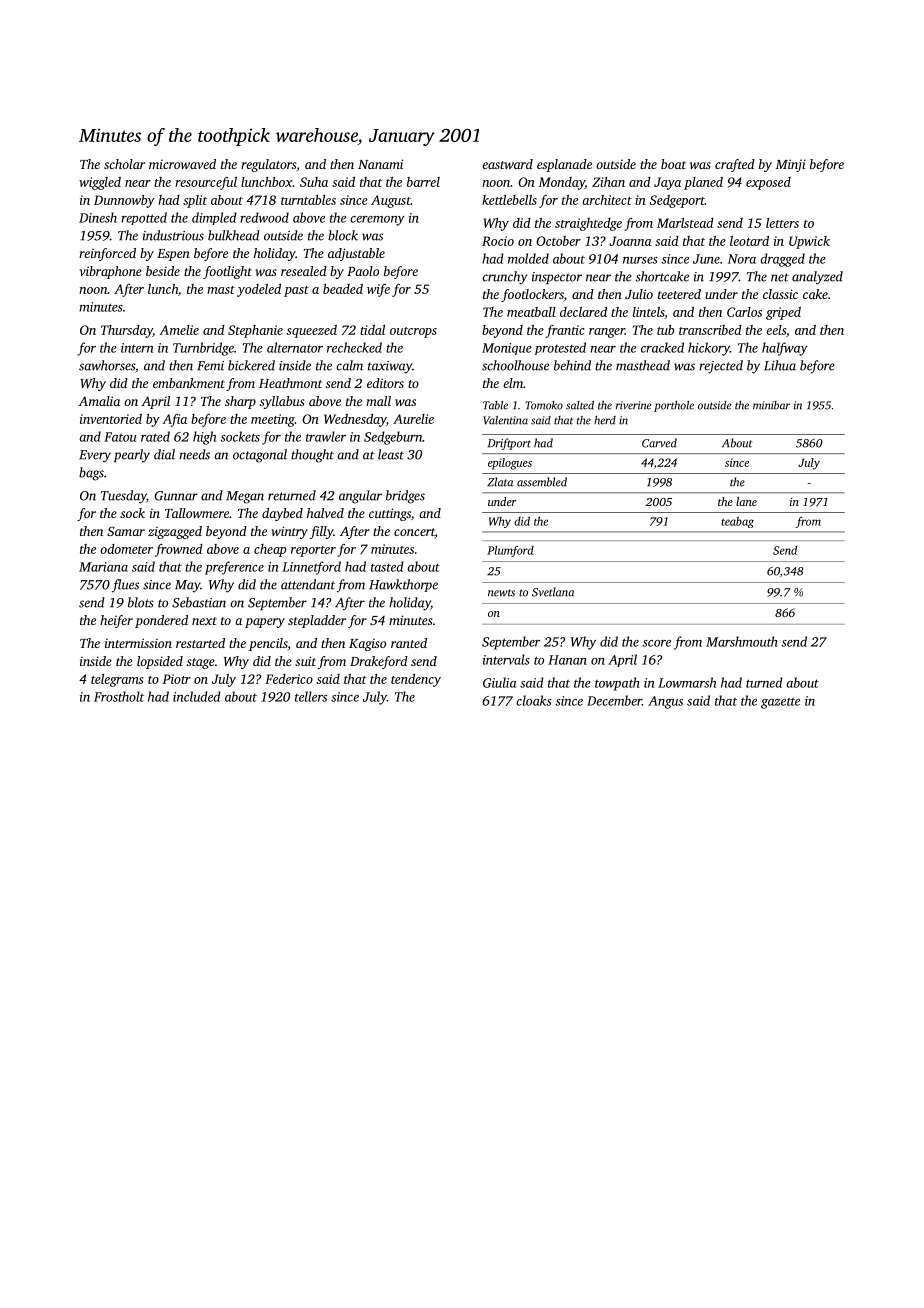 This document has width=924, height=1308. Describe the element at coordinates (790, 165) in the document. I see `Minji` at that location.
